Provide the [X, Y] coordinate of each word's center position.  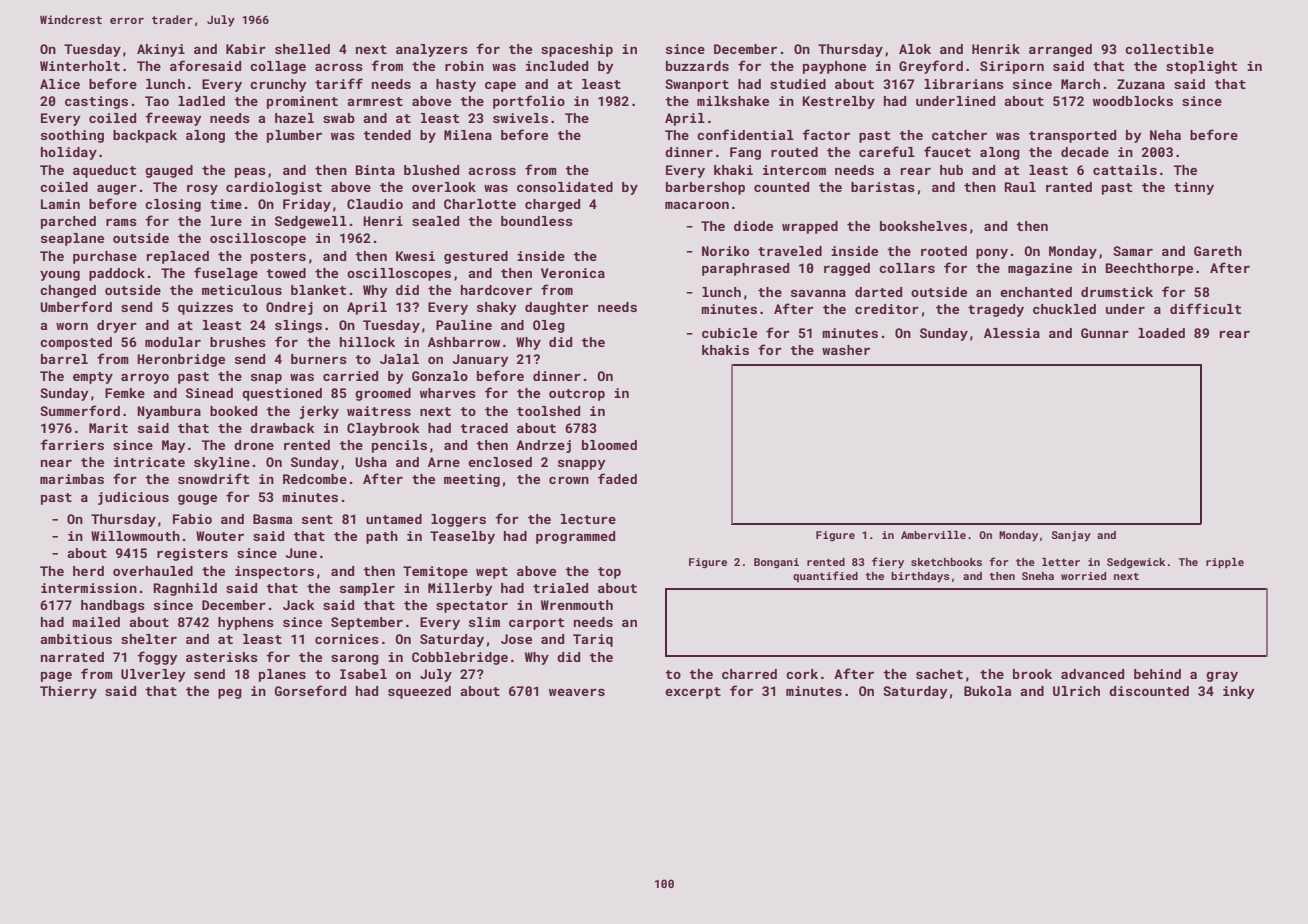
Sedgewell [311, 222]
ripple [1225, 563]
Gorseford [310, 690]
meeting [472, 480]
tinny [1194, 188]
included [557, 66]
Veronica [573, 273]
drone [254, 445]
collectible [1169, 49]
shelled [302, 49]
